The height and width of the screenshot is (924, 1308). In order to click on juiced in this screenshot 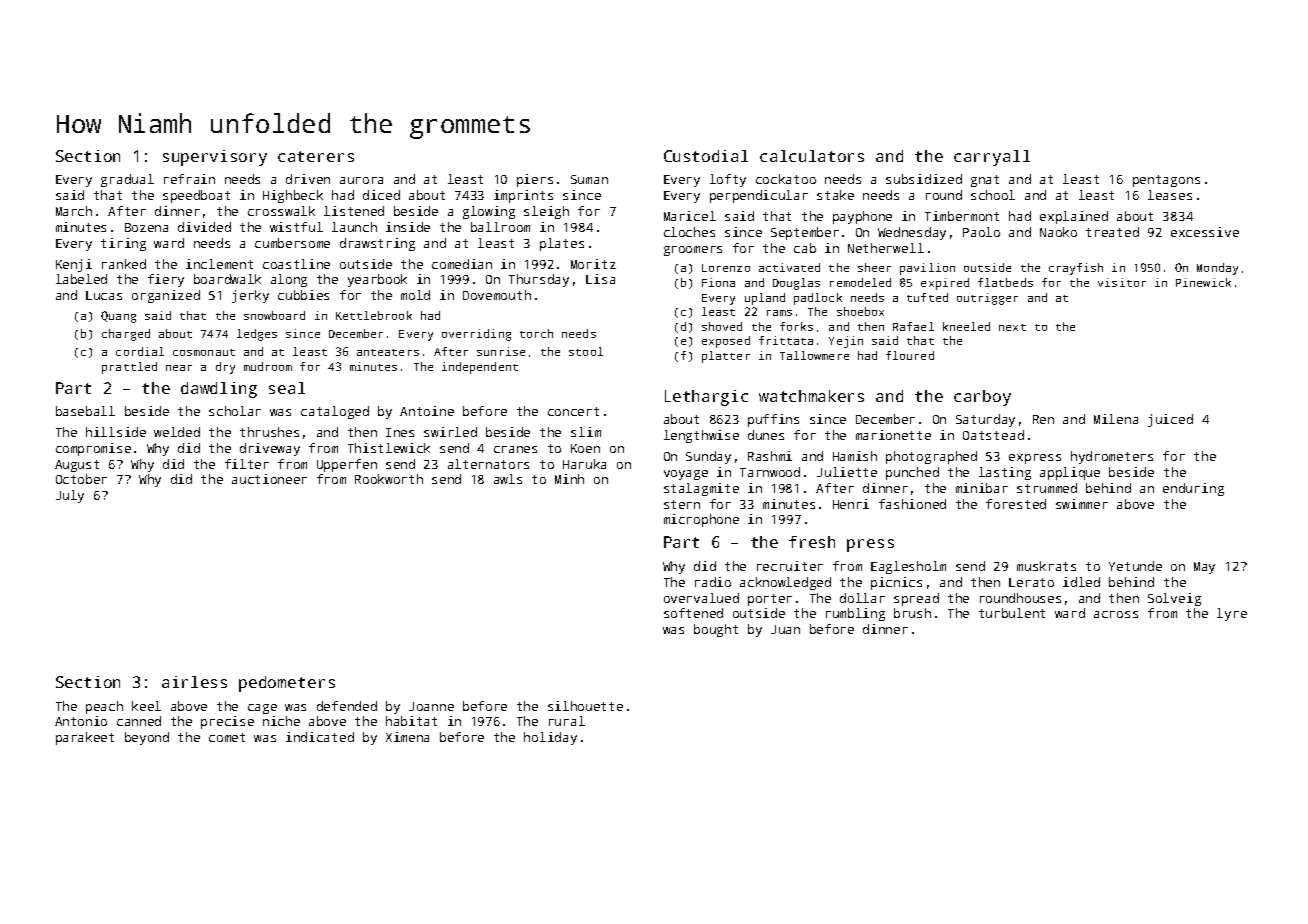, I will do `click(1170, 420)`.
